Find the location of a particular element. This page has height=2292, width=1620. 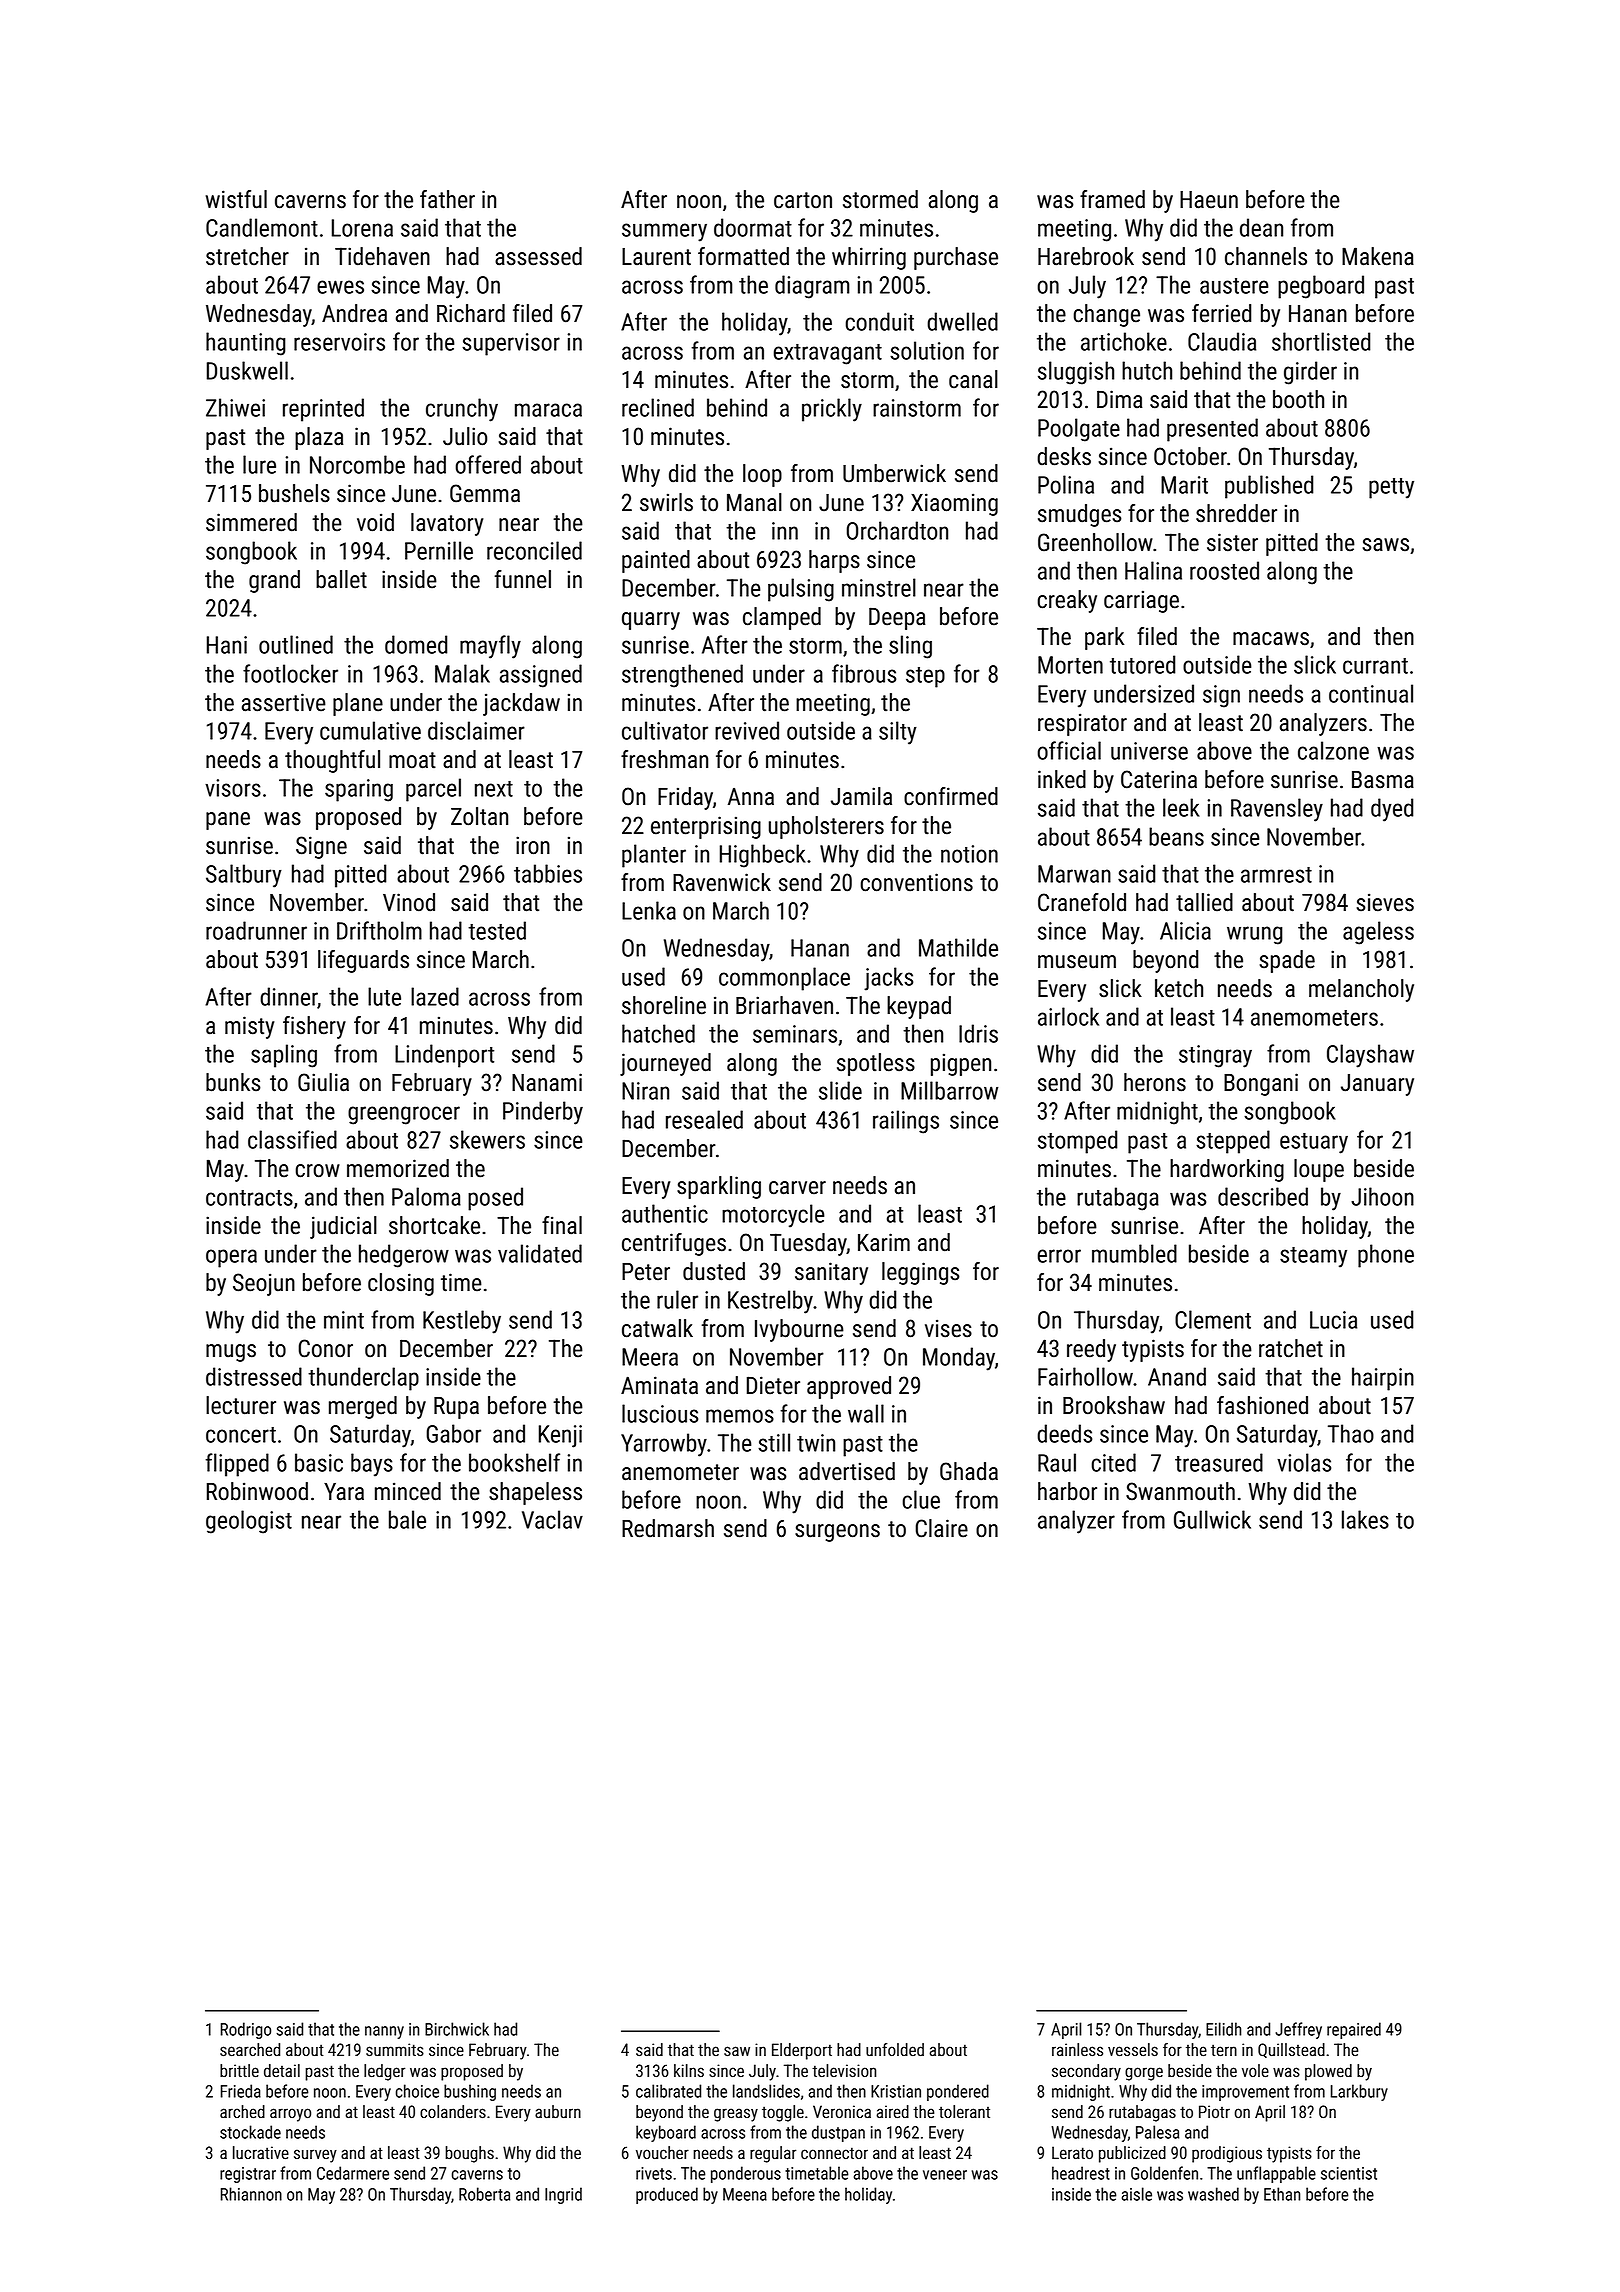

purchase is located at coordinates (956, 258).
